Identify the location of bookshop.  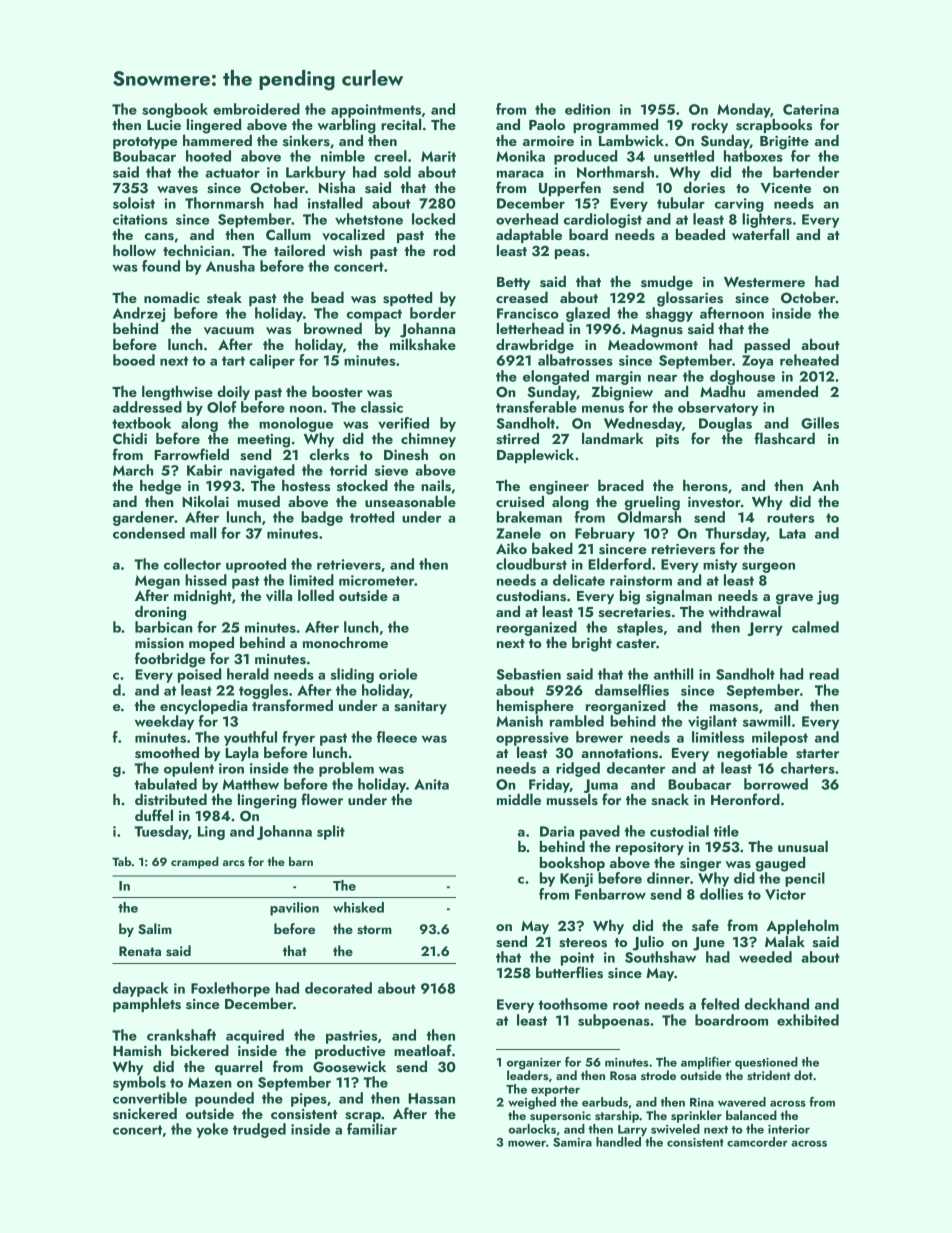
(572, 863).
